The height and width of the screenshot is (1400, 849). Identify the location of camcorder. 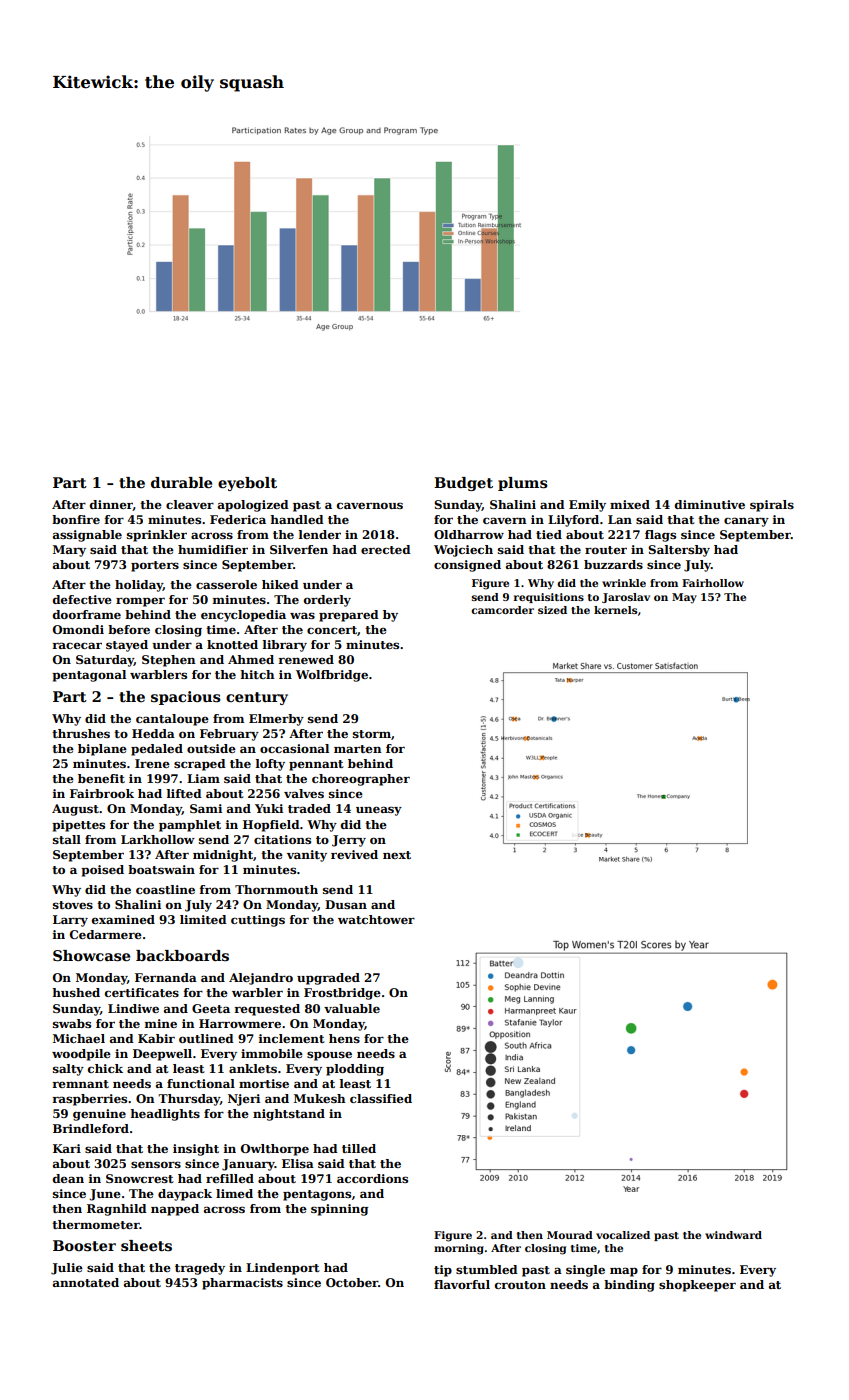
(502, 610).
